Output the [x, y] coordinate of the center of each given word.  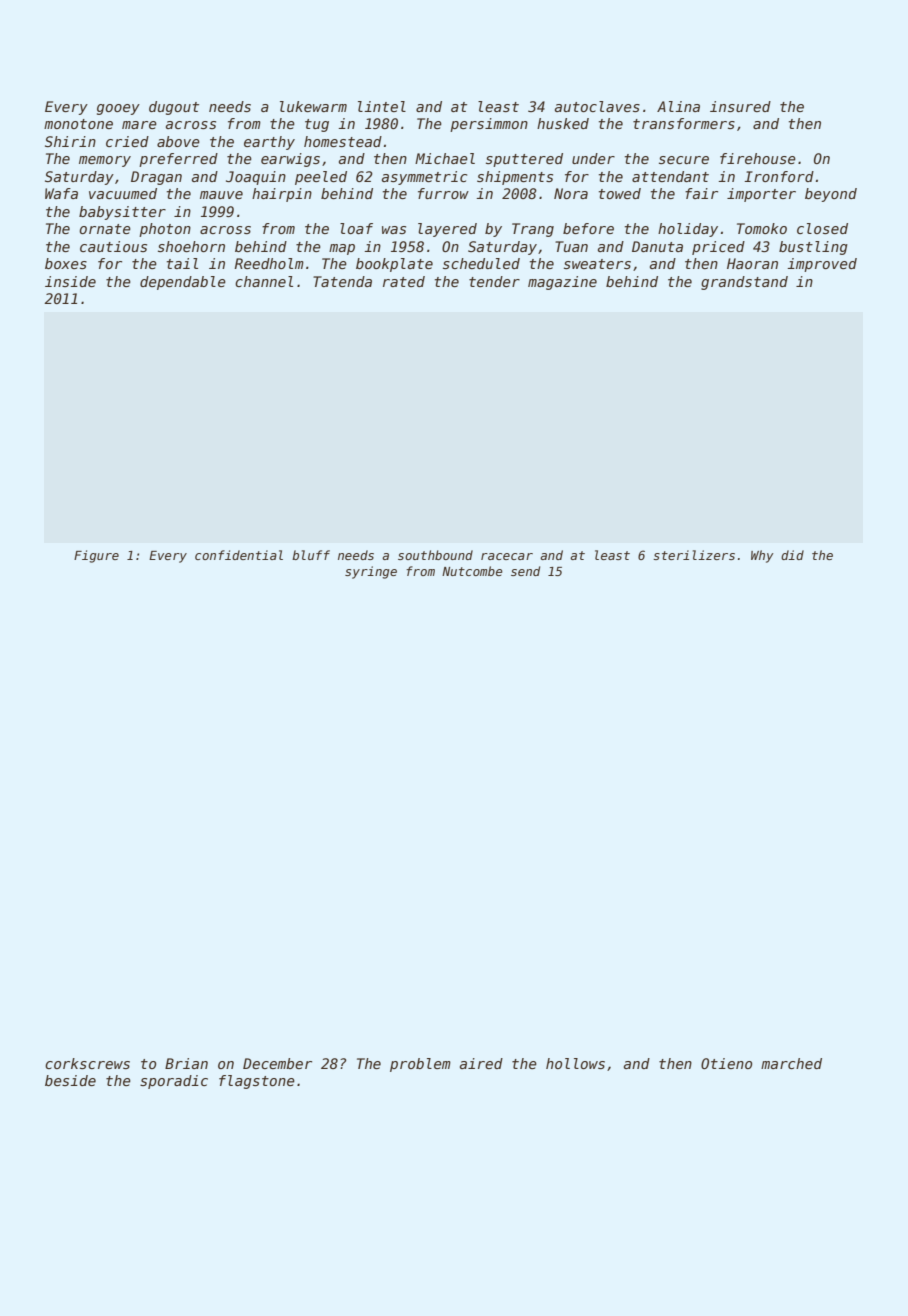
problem [420, 1065]
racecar [507, 556]
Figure [96, 556]
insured [740, 106]
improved [822, 265]
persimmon [489, 125]
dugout [174, 108]
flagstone [257, 1082]
